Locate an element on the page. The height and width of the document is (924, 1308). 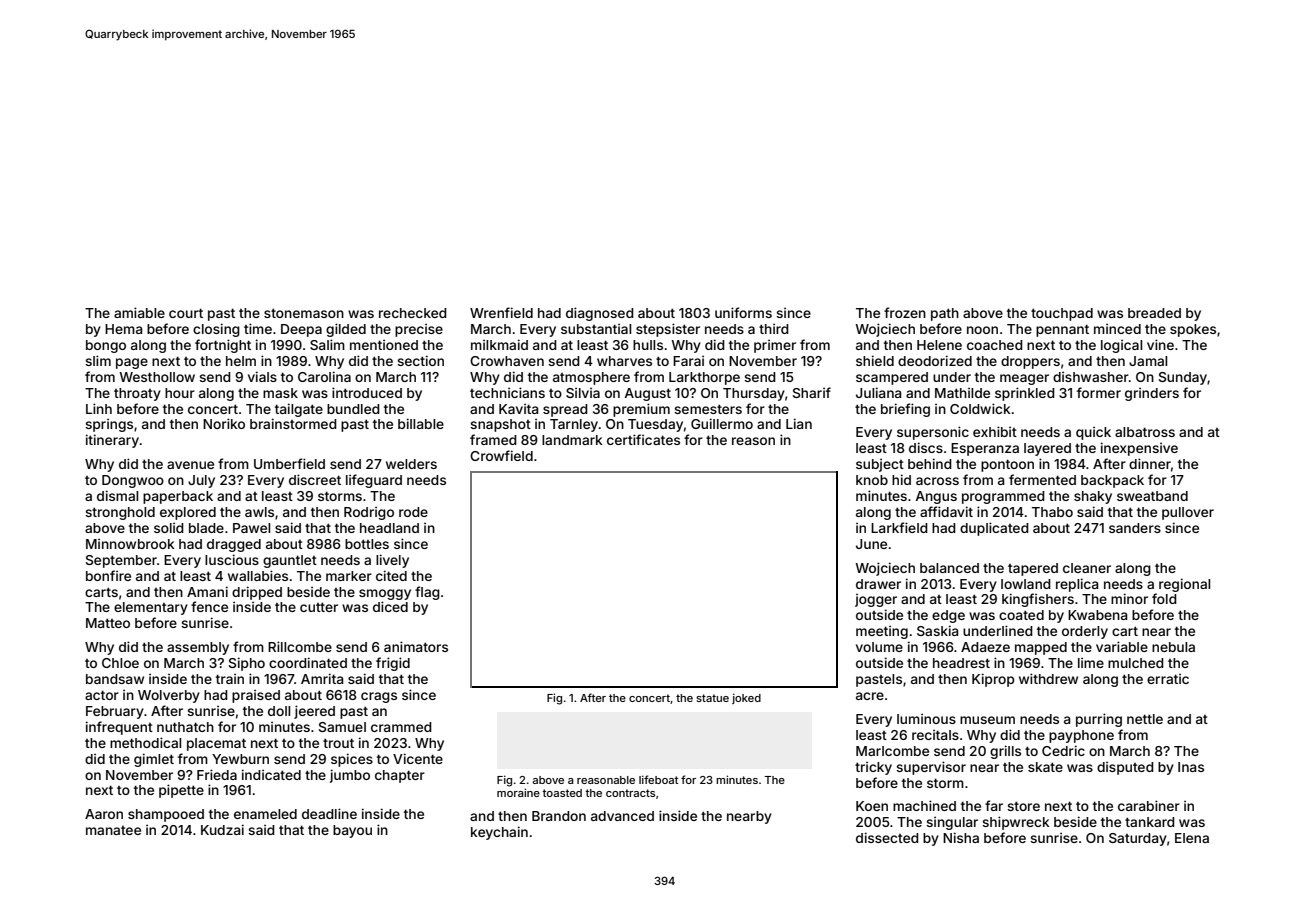
spokes is located at coordinates (1193, 330).
